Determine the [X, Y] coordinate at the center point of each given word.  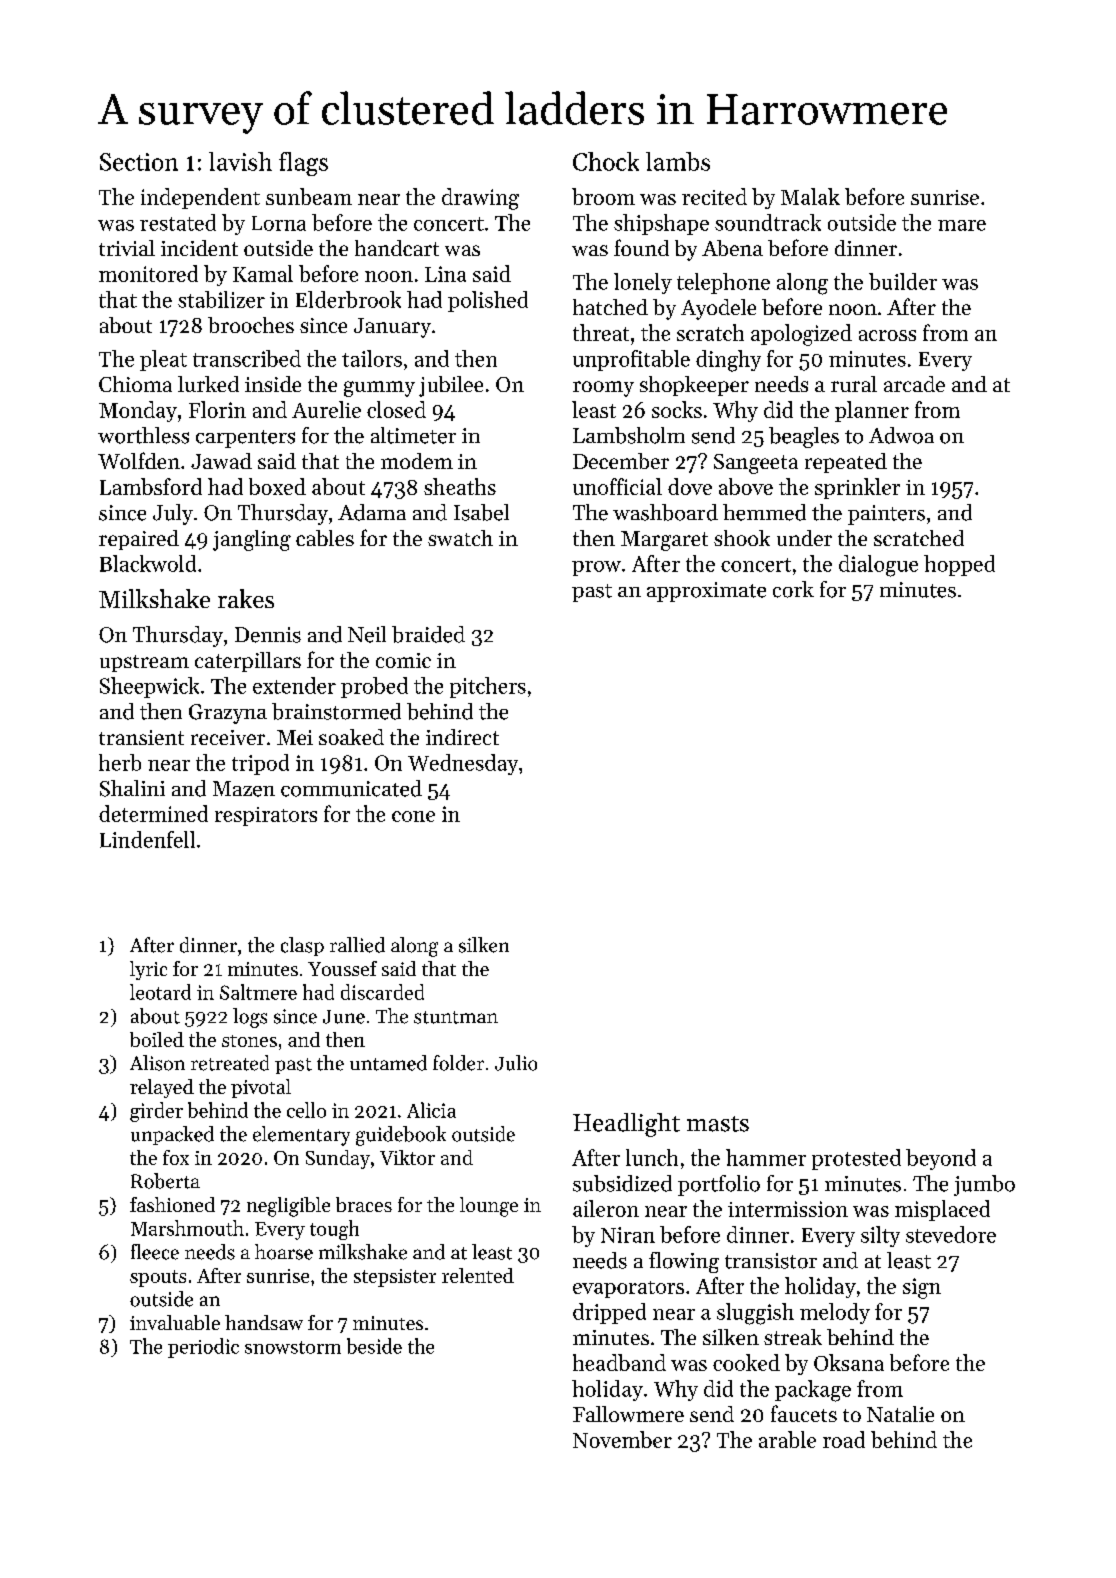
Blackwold [148, 563]
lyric [148, 970]
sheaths [460, 486]
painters [886, 515]
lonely [643, 283]
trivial [127, 248]
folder [458, 1063]
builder [903, 281]
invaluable [175, 1322]
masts [718, 1124]
